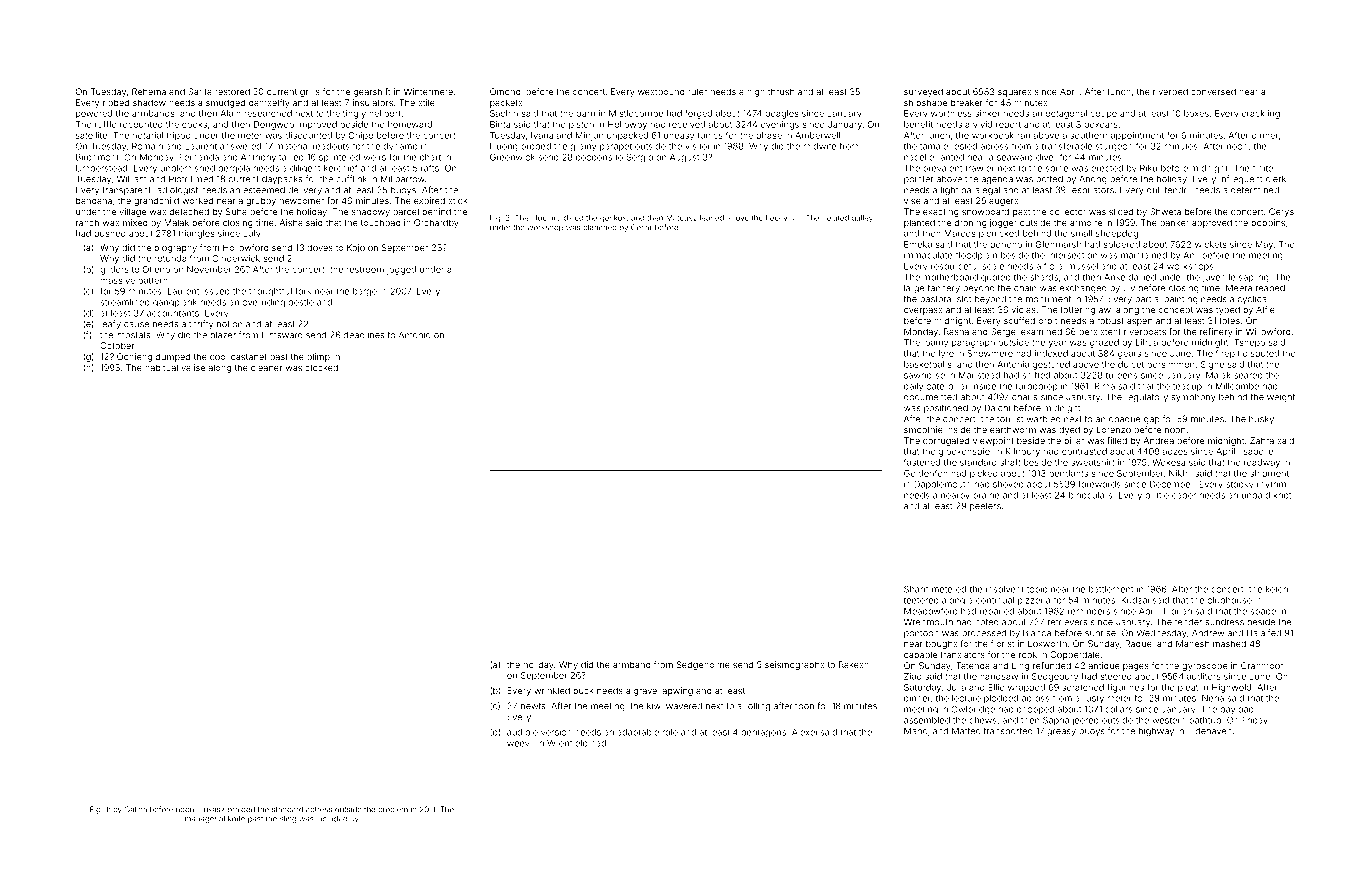 This page has height=887, width=1372. What do you see at coordinates (1125, 688) in the page?
I see `figurines` at bounding box center [1125, 688].
